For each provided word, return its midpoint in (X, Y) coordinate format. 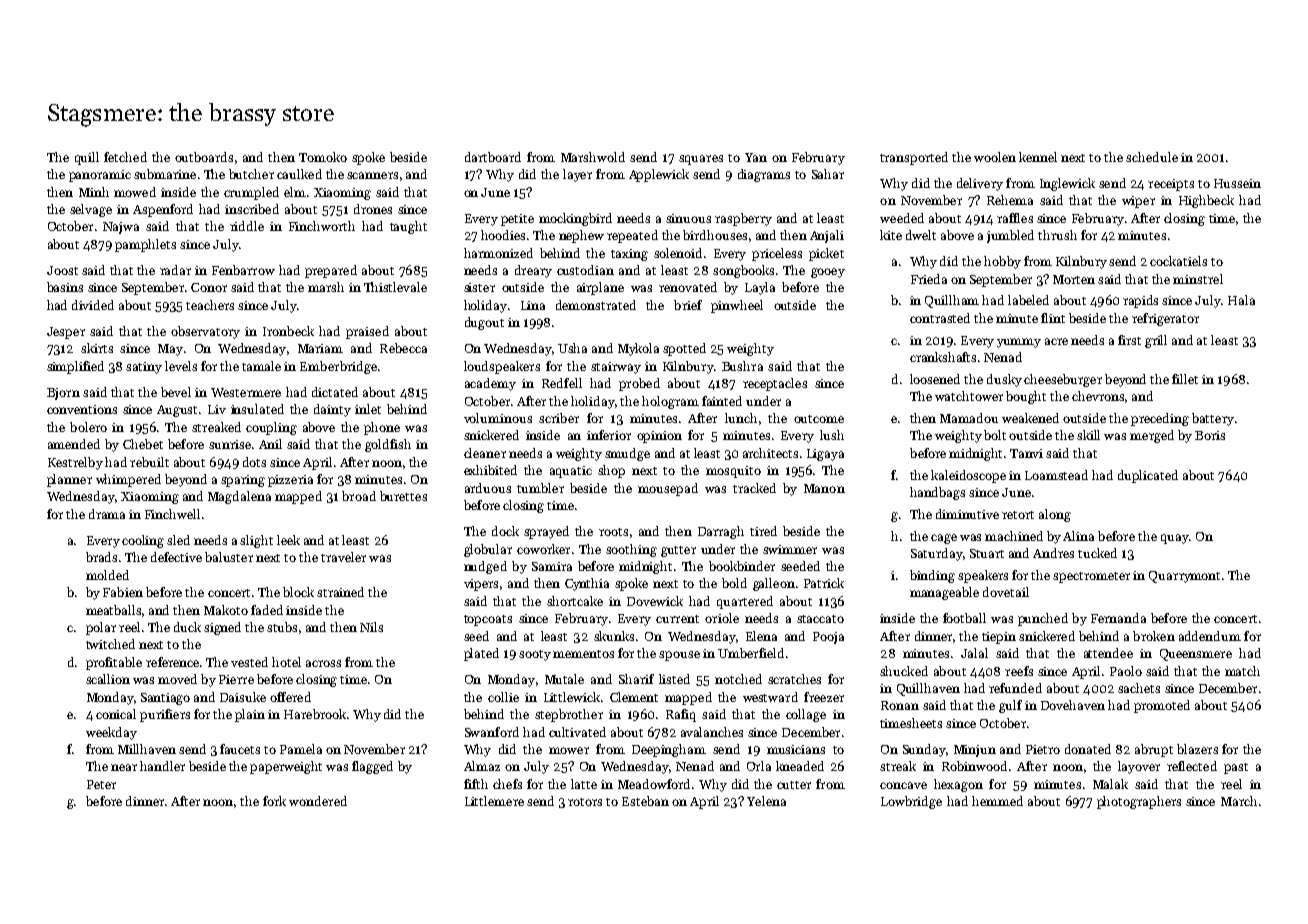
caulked (299, 174)
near (124, 767)
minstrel (1198, 279)
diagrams (764, 175)
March (1239, 801)
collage (806, 715)
